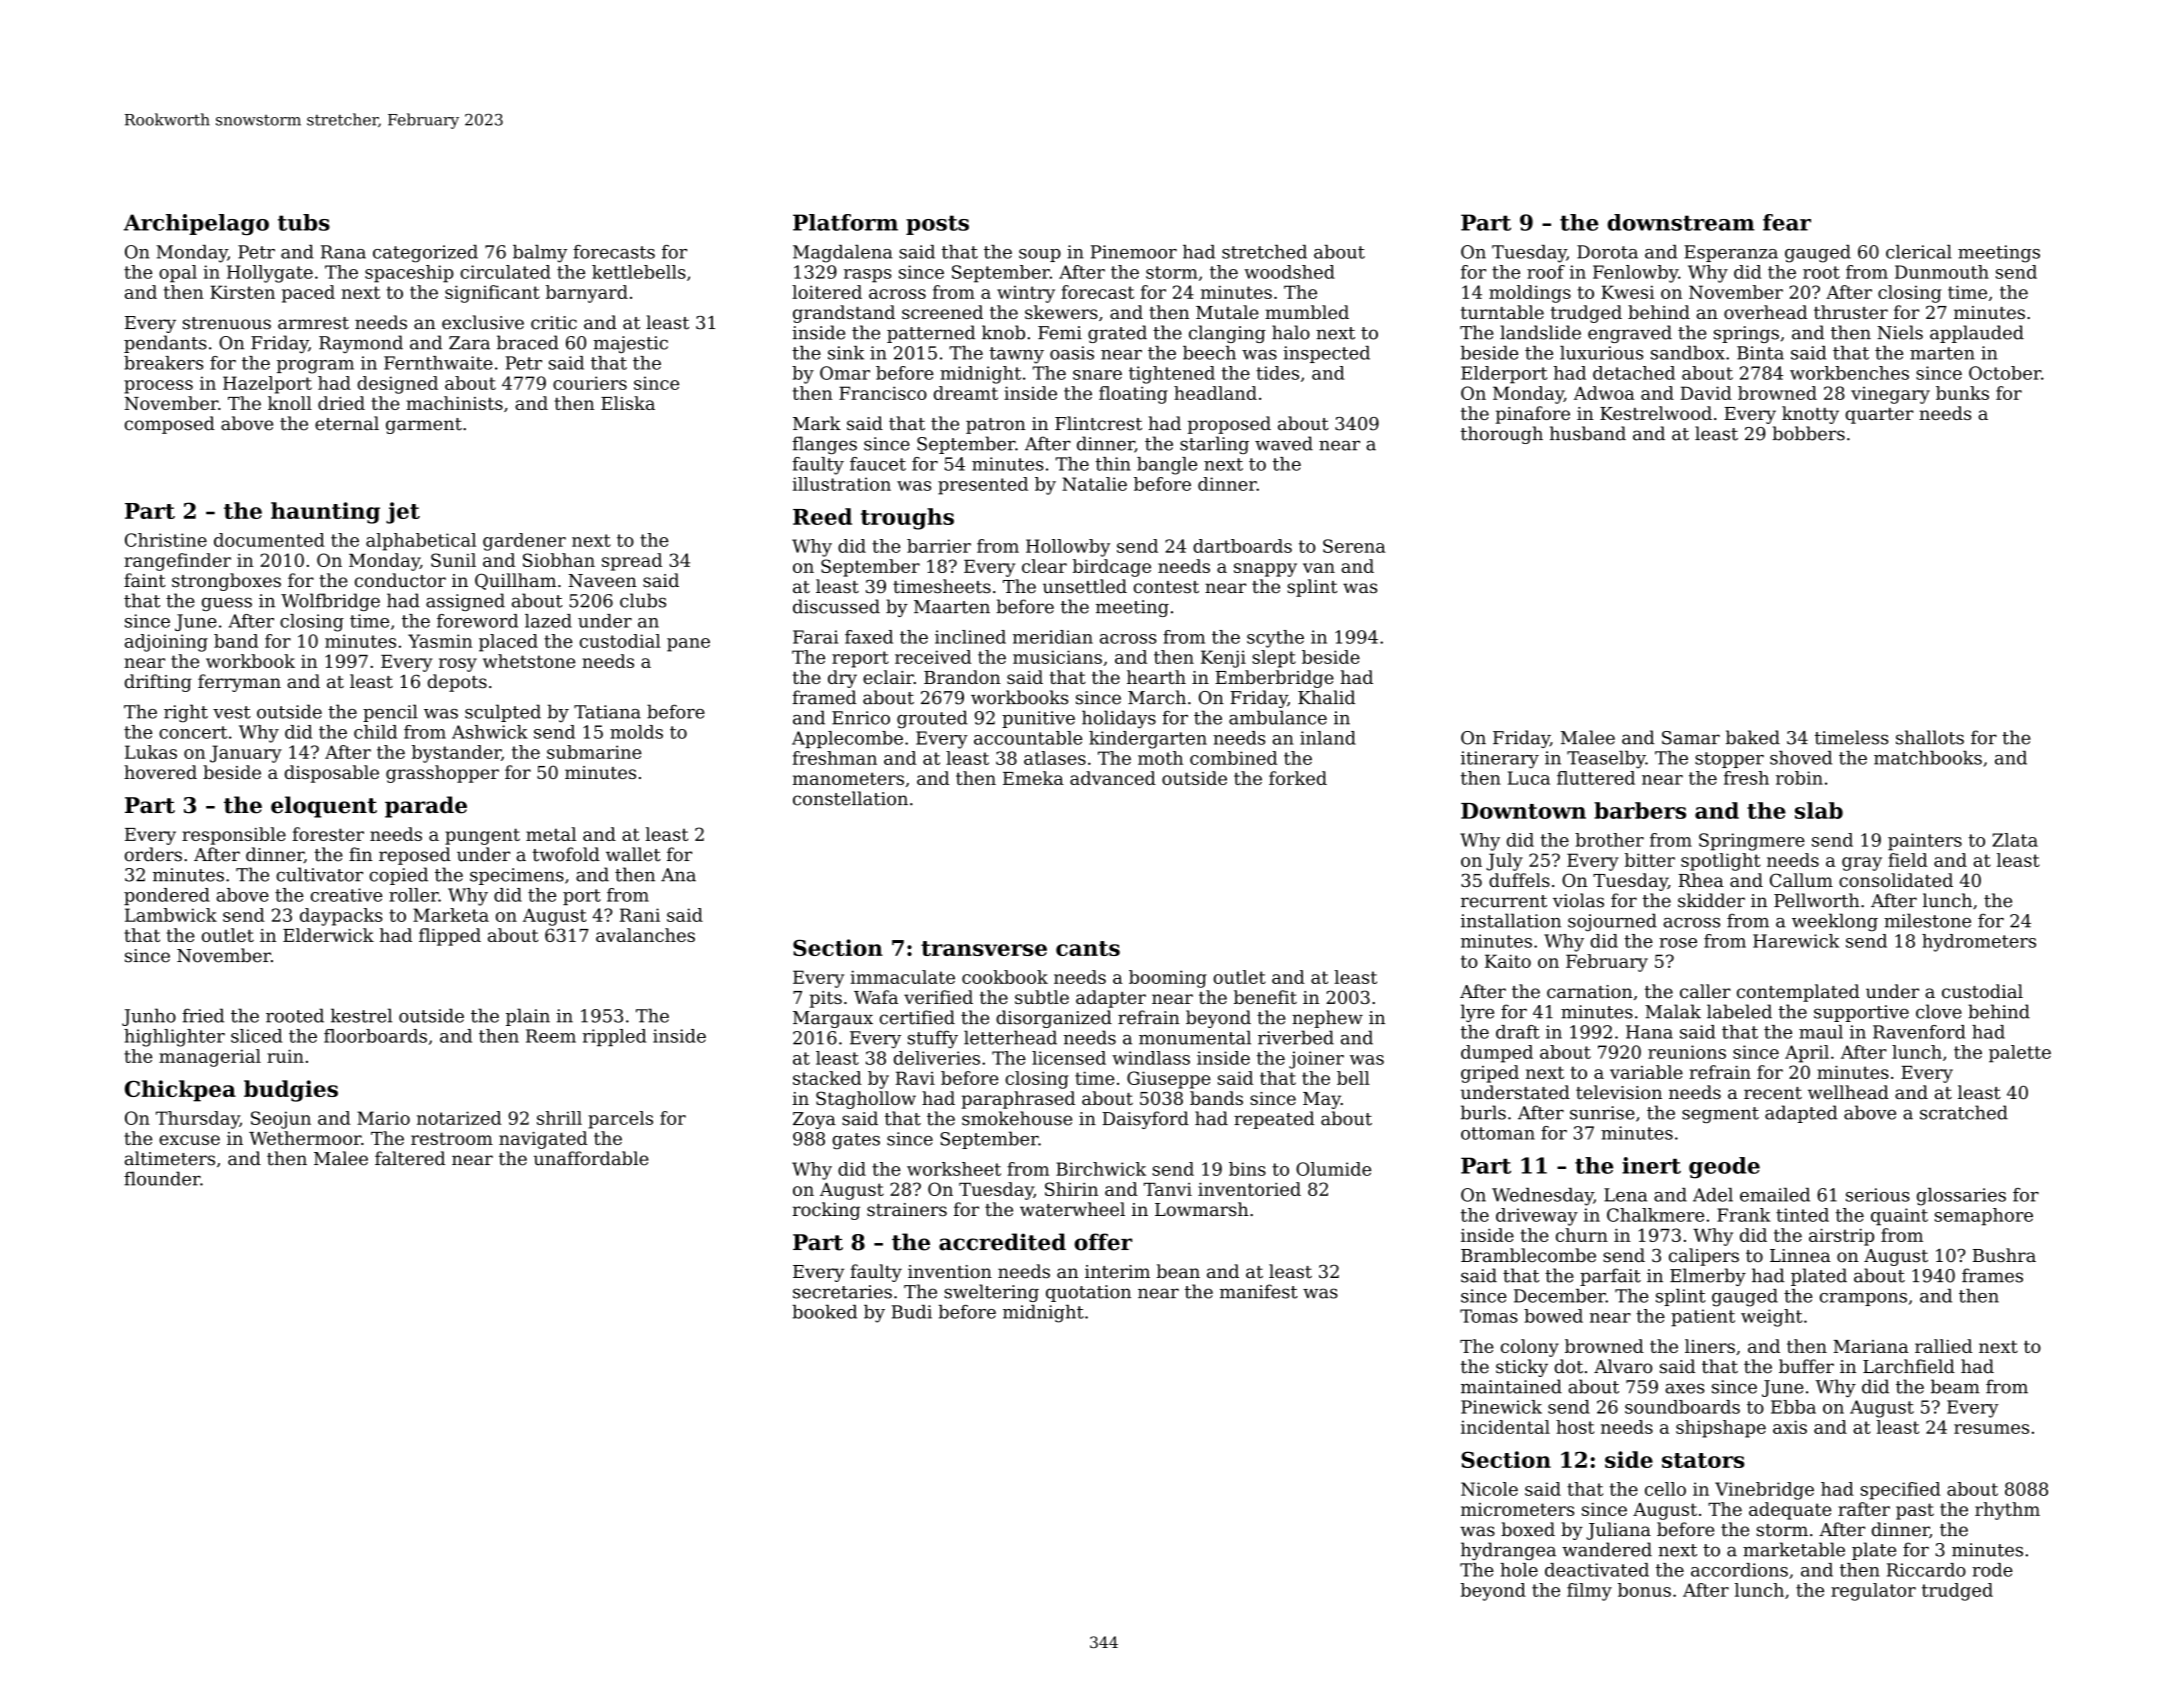  Describe the element at coordinates (2015, 840) in the screenshot. I see `Zlata` at that location.
